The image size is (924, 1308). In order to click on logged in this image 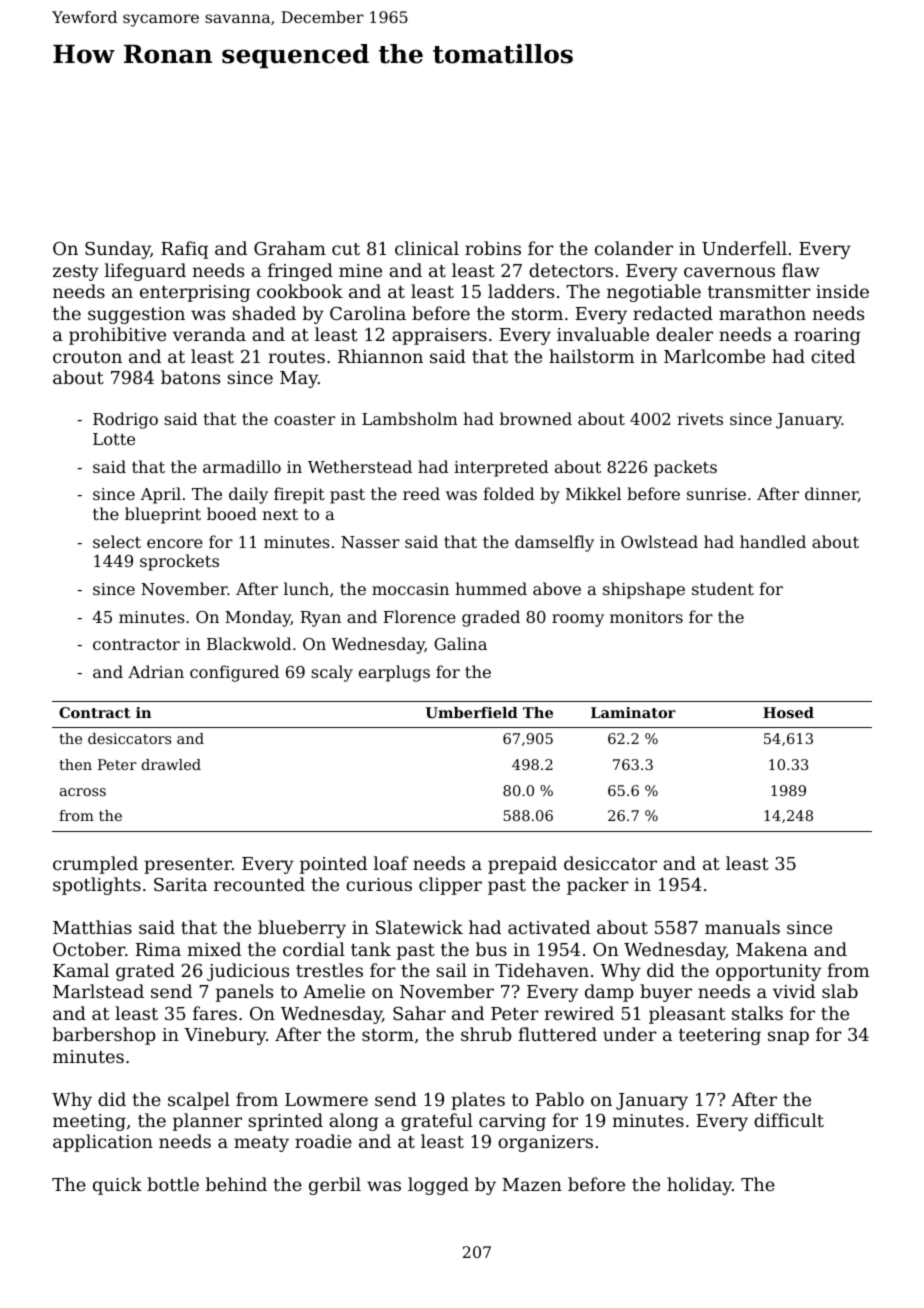, I will do `click(438, 1186)`.
